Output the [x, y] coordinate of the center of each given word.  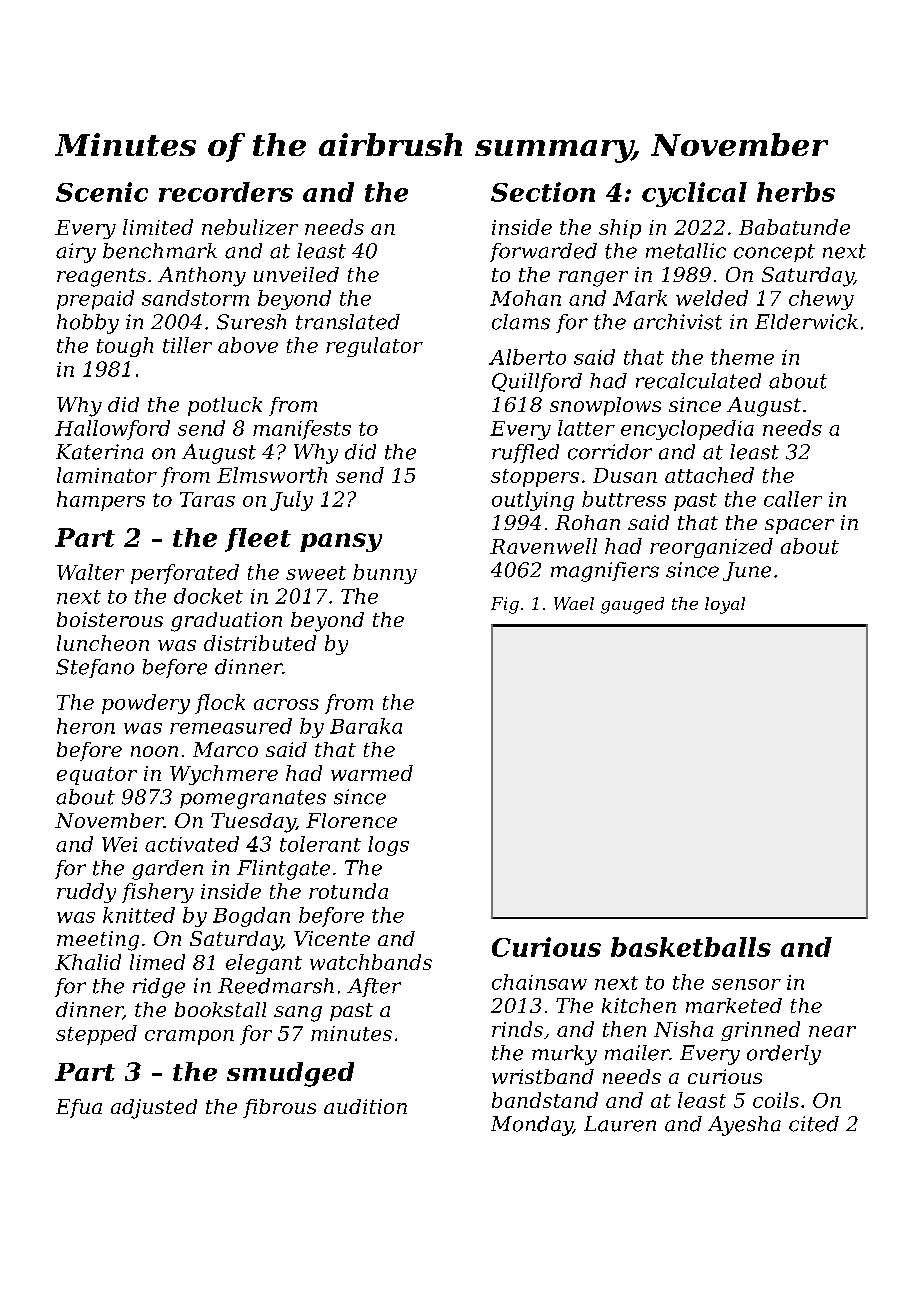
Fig [505, 605]
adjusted [154, 1109]
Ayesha [744, 1126]
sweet [316, 573]
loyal [725, 605]
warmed [372, 773]
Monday [532, 1126]
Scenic [102, 192]
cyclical [694, 194]
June [747, 571]
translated [348, 322]
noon [154, 751]
